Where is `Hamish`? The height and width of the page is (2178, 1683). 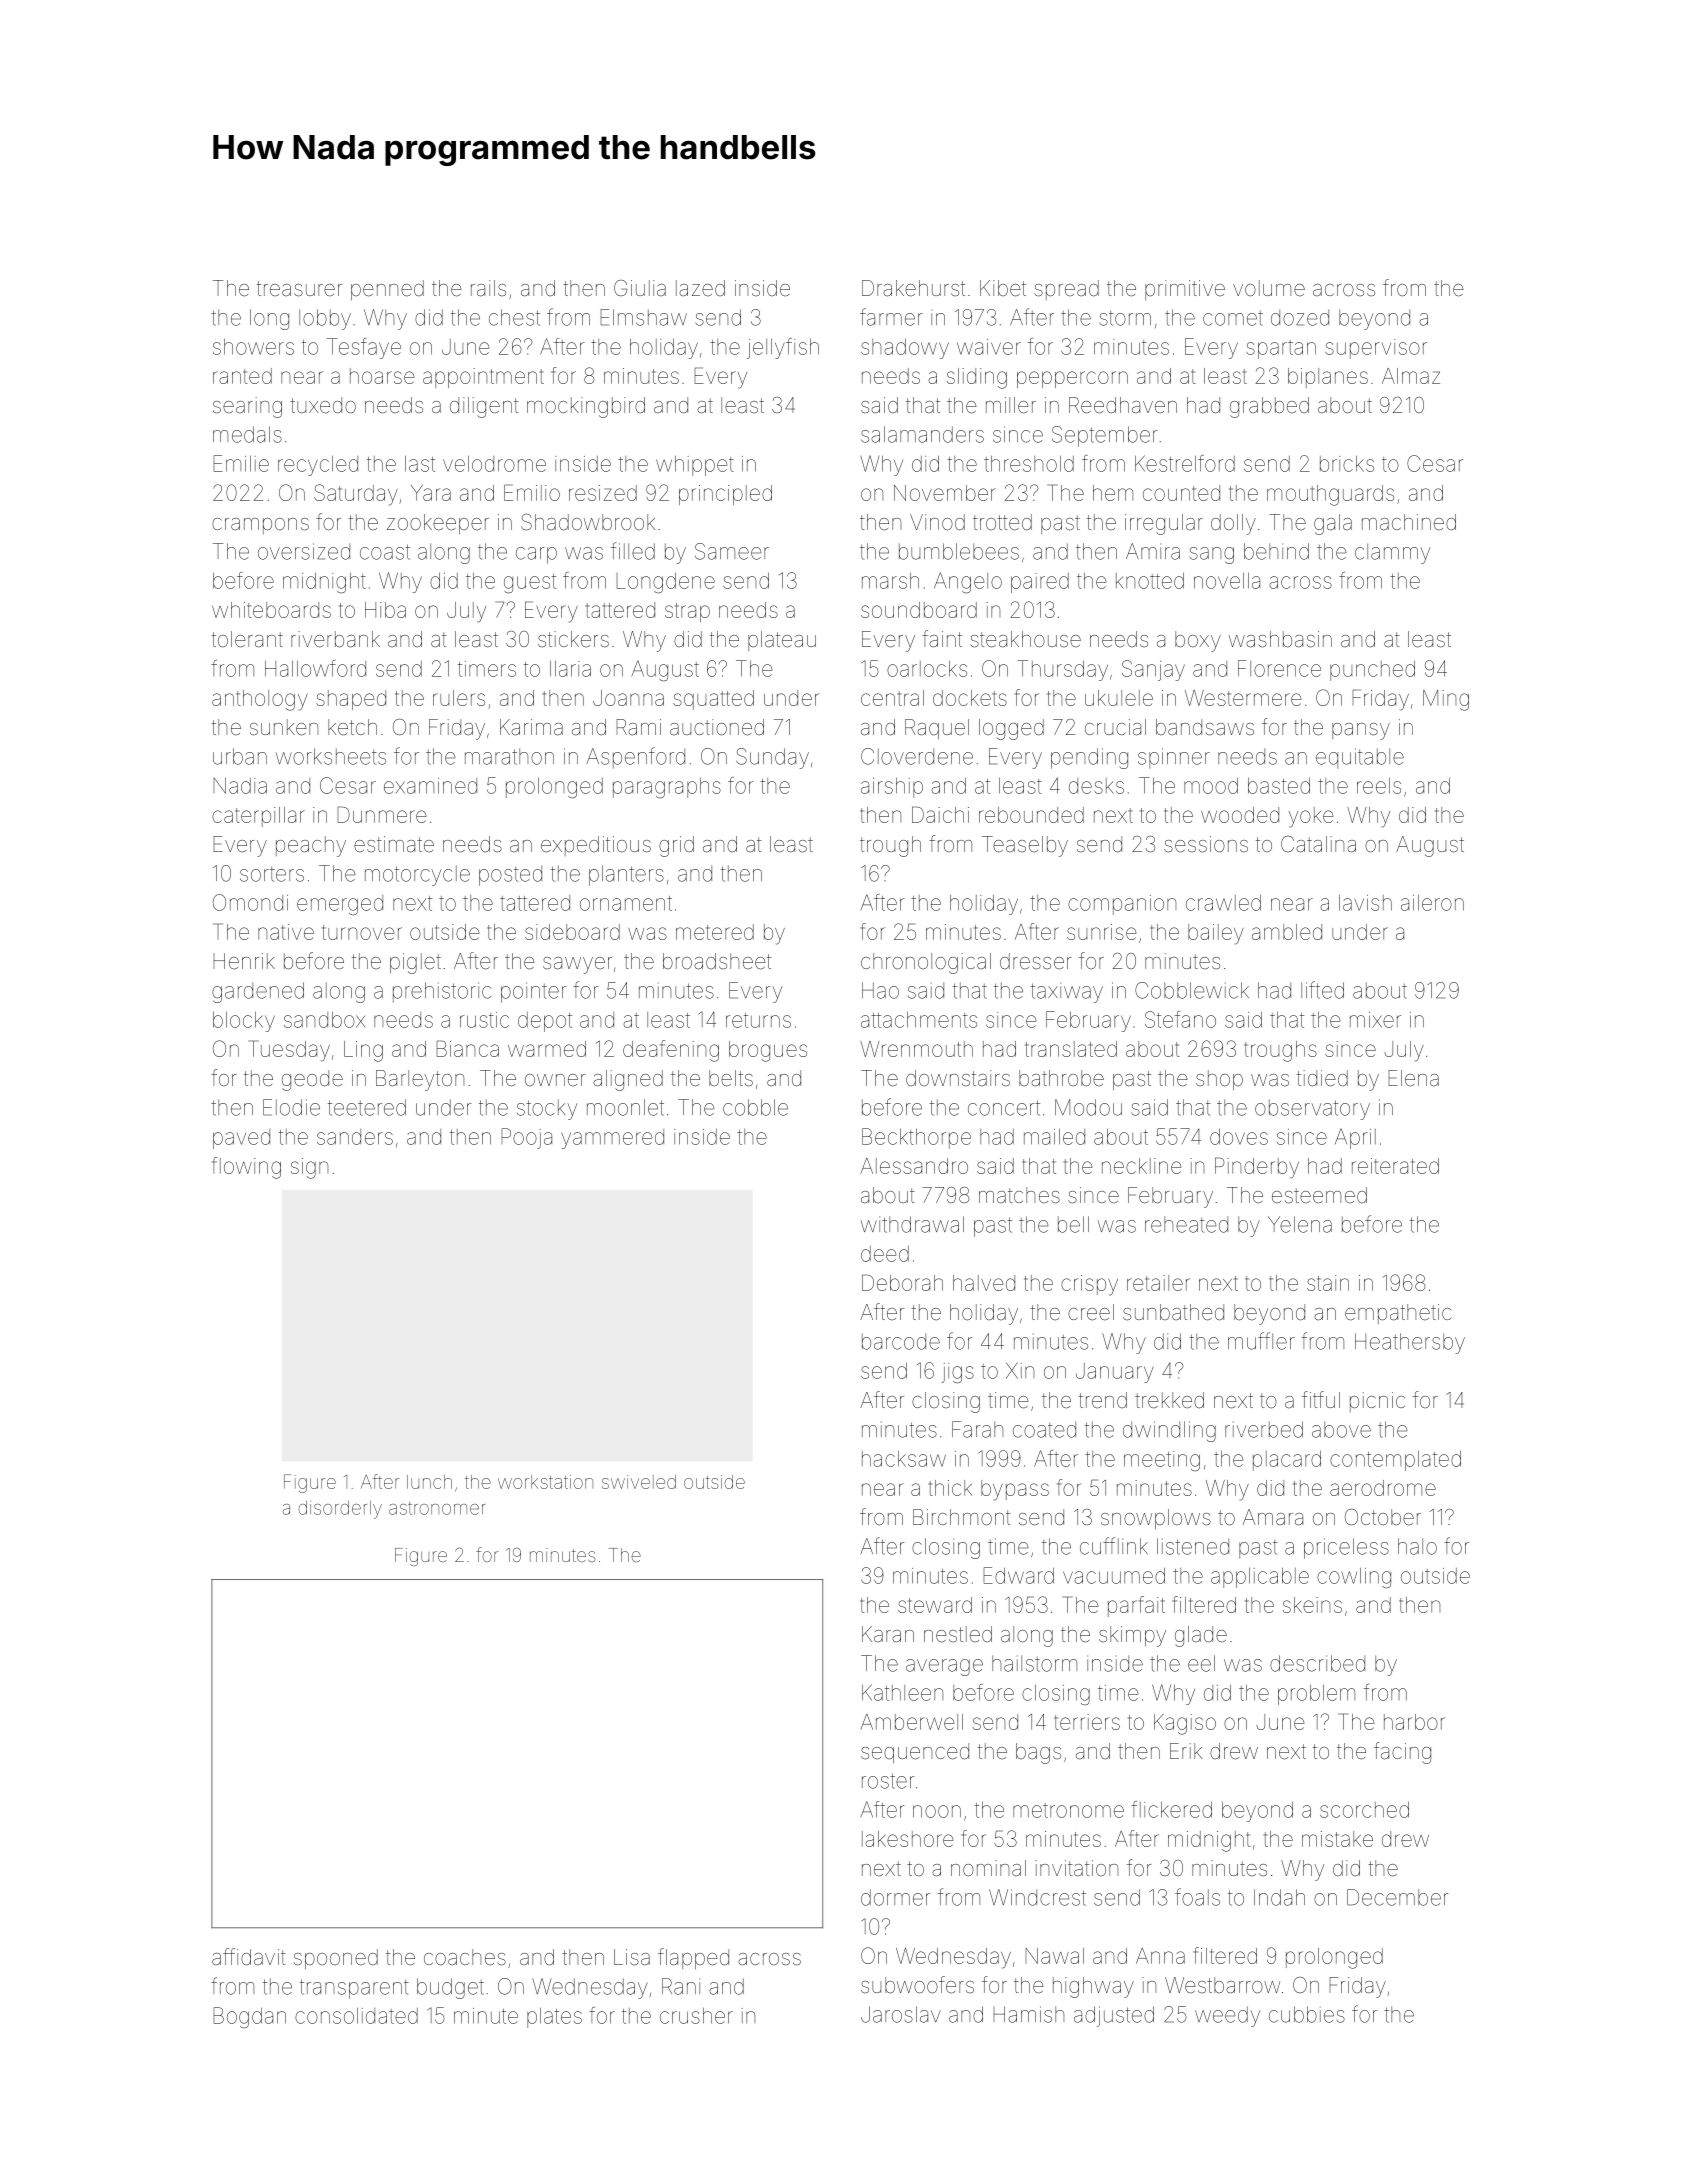 Hamish is located at coordinates (1028, 2014).
